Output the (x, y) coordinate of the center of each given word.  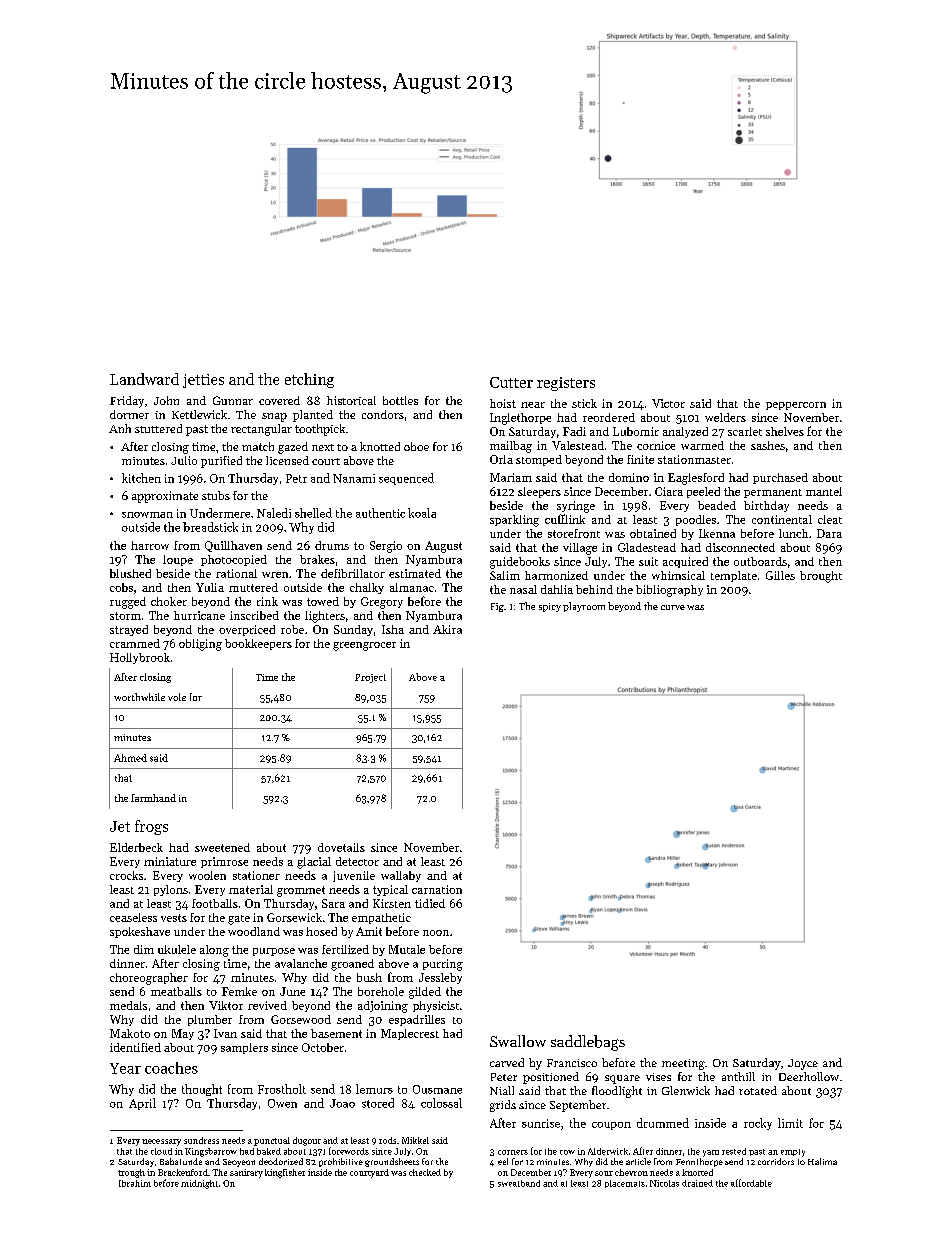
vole (177, 697)
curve (673, 607)
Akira (447, 629)
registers (566, 384)
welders (725, 417)
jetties (203, 381)
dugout (307, 1141)
